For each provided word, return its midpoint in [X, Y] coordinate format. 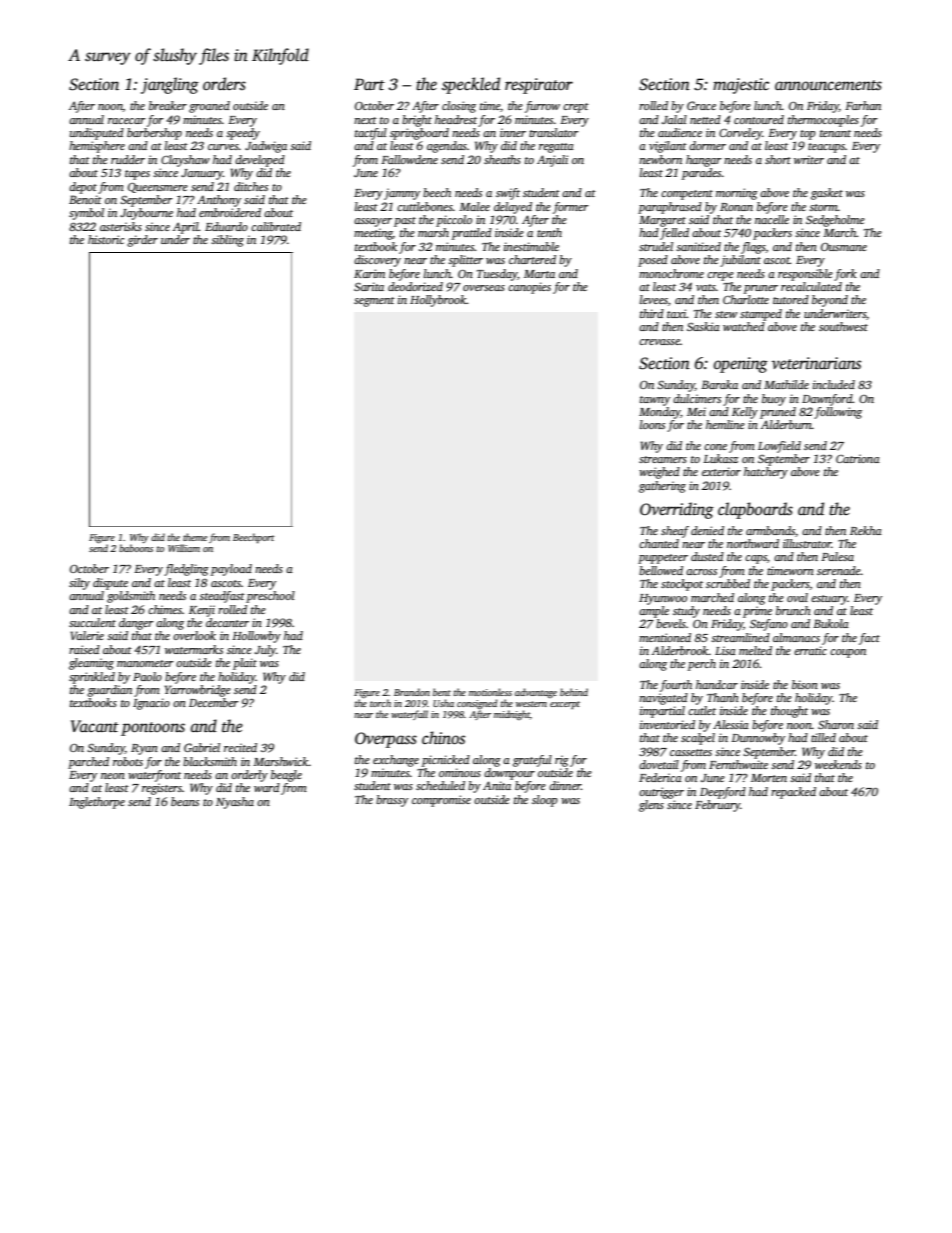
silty [79, 584]
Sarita [369, 286]
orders [224, 84]
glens [651, 806]
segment [374, 302]
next [365, 120]
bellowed [661, 570]
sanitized [698, 246]
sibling [227, 241]
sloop [545, 801]
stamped [761, 315]
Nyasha [235, 803]
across [701, 572]
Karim [369, 273]
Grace [701, 105]
